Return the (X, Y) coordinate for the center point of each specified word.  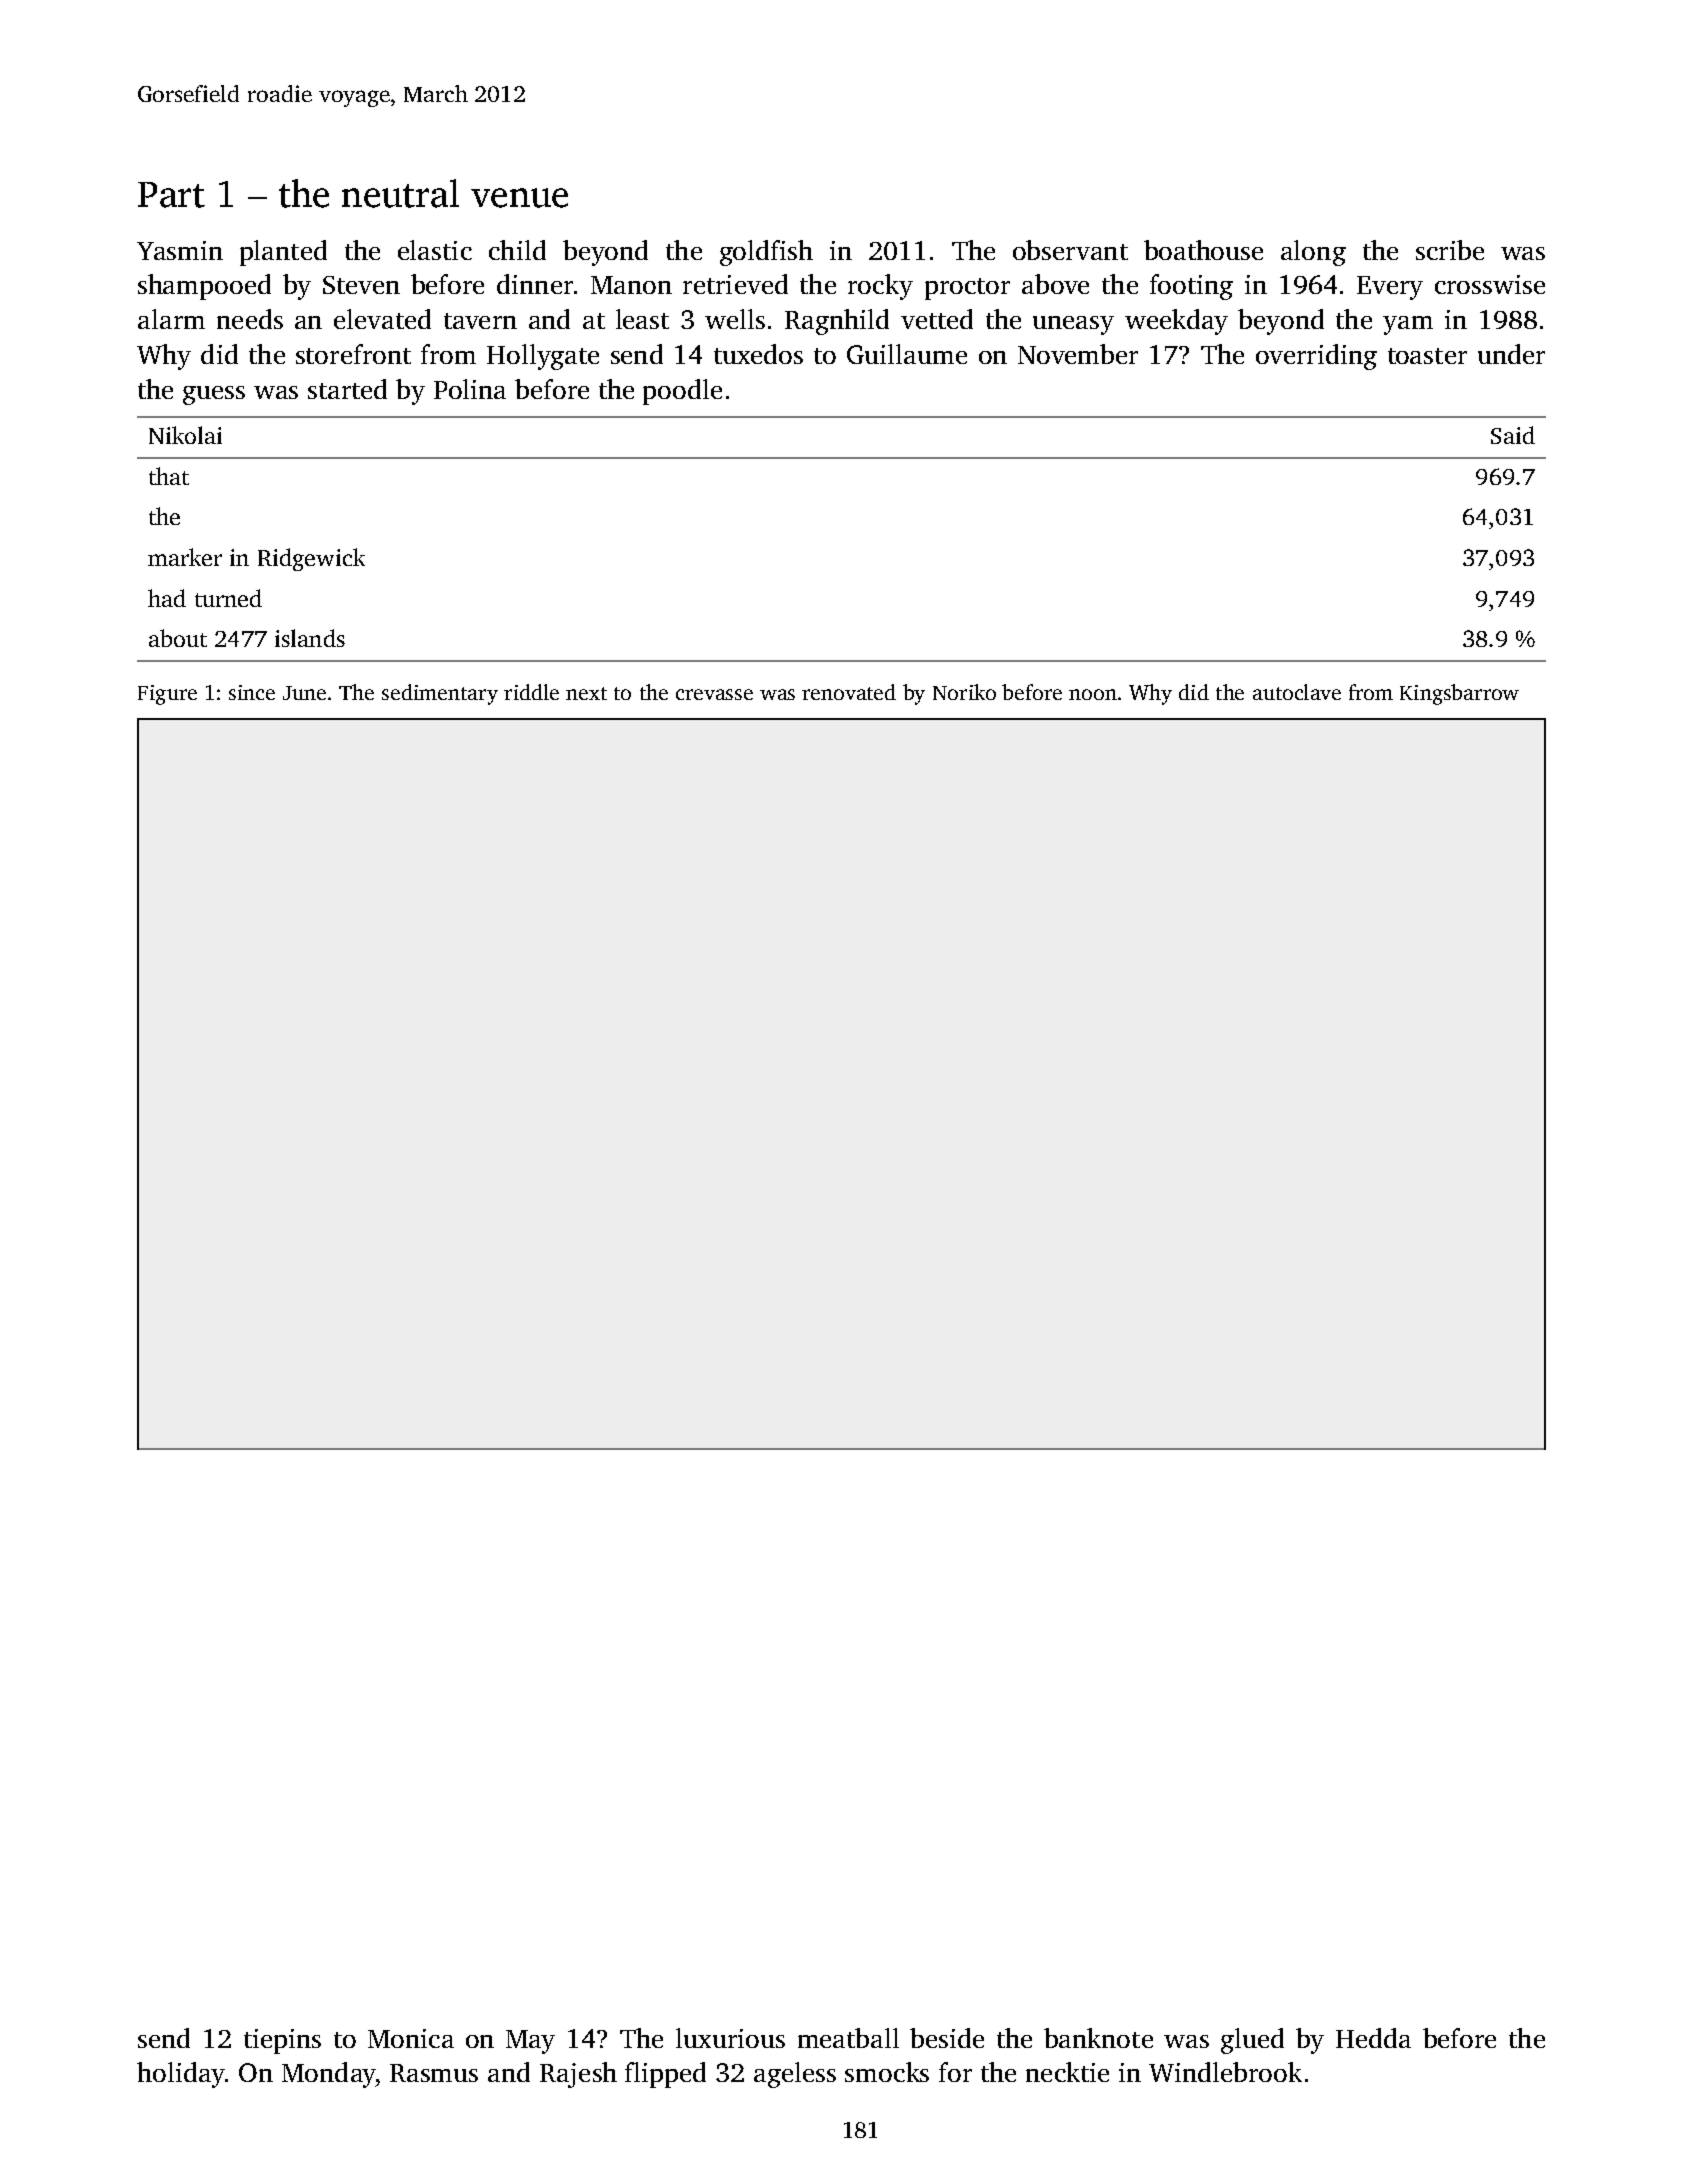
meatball (848, 2038)
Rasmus (434, 2073)
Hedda (1373, 2038)
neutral (400, 193)
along (1313, 253)
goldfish (766, 253)
